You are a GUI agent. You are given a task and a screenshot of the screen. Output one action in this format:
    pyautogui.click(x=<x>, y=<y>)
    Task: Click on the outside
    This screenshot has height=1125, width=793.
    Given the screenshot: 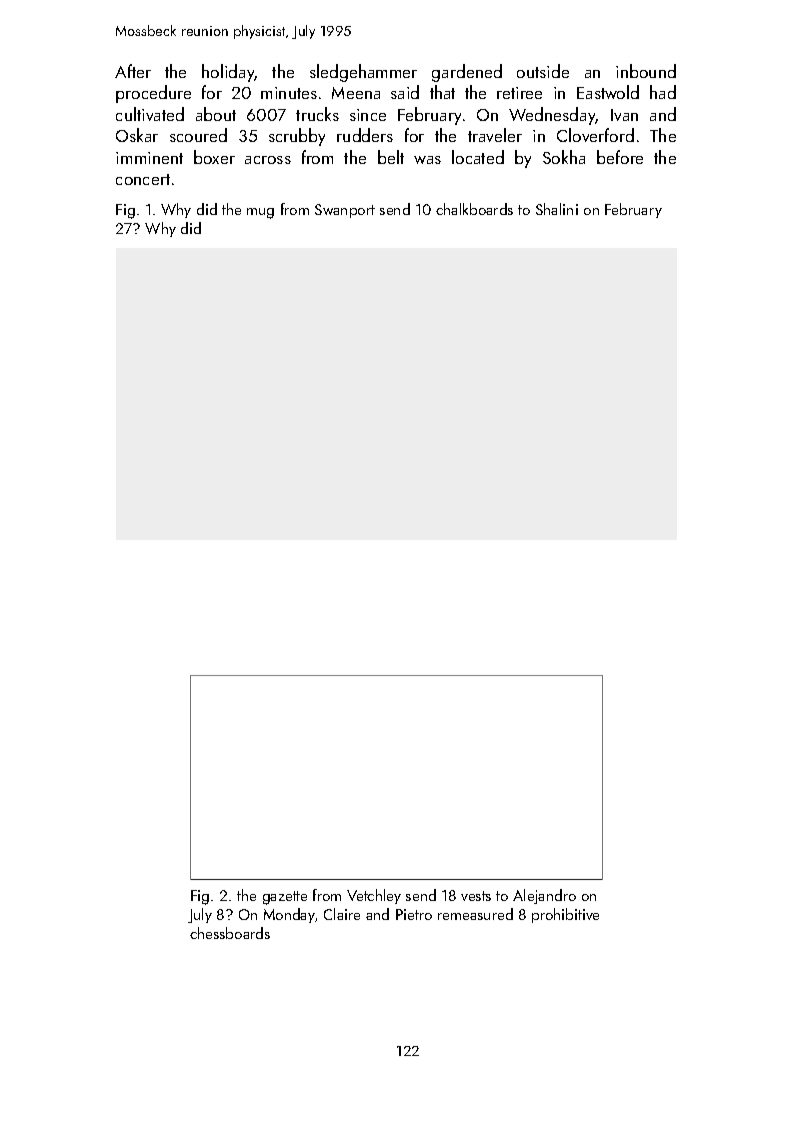 What is the action you would take?
    pyautogui.click(x=543, y=71)
